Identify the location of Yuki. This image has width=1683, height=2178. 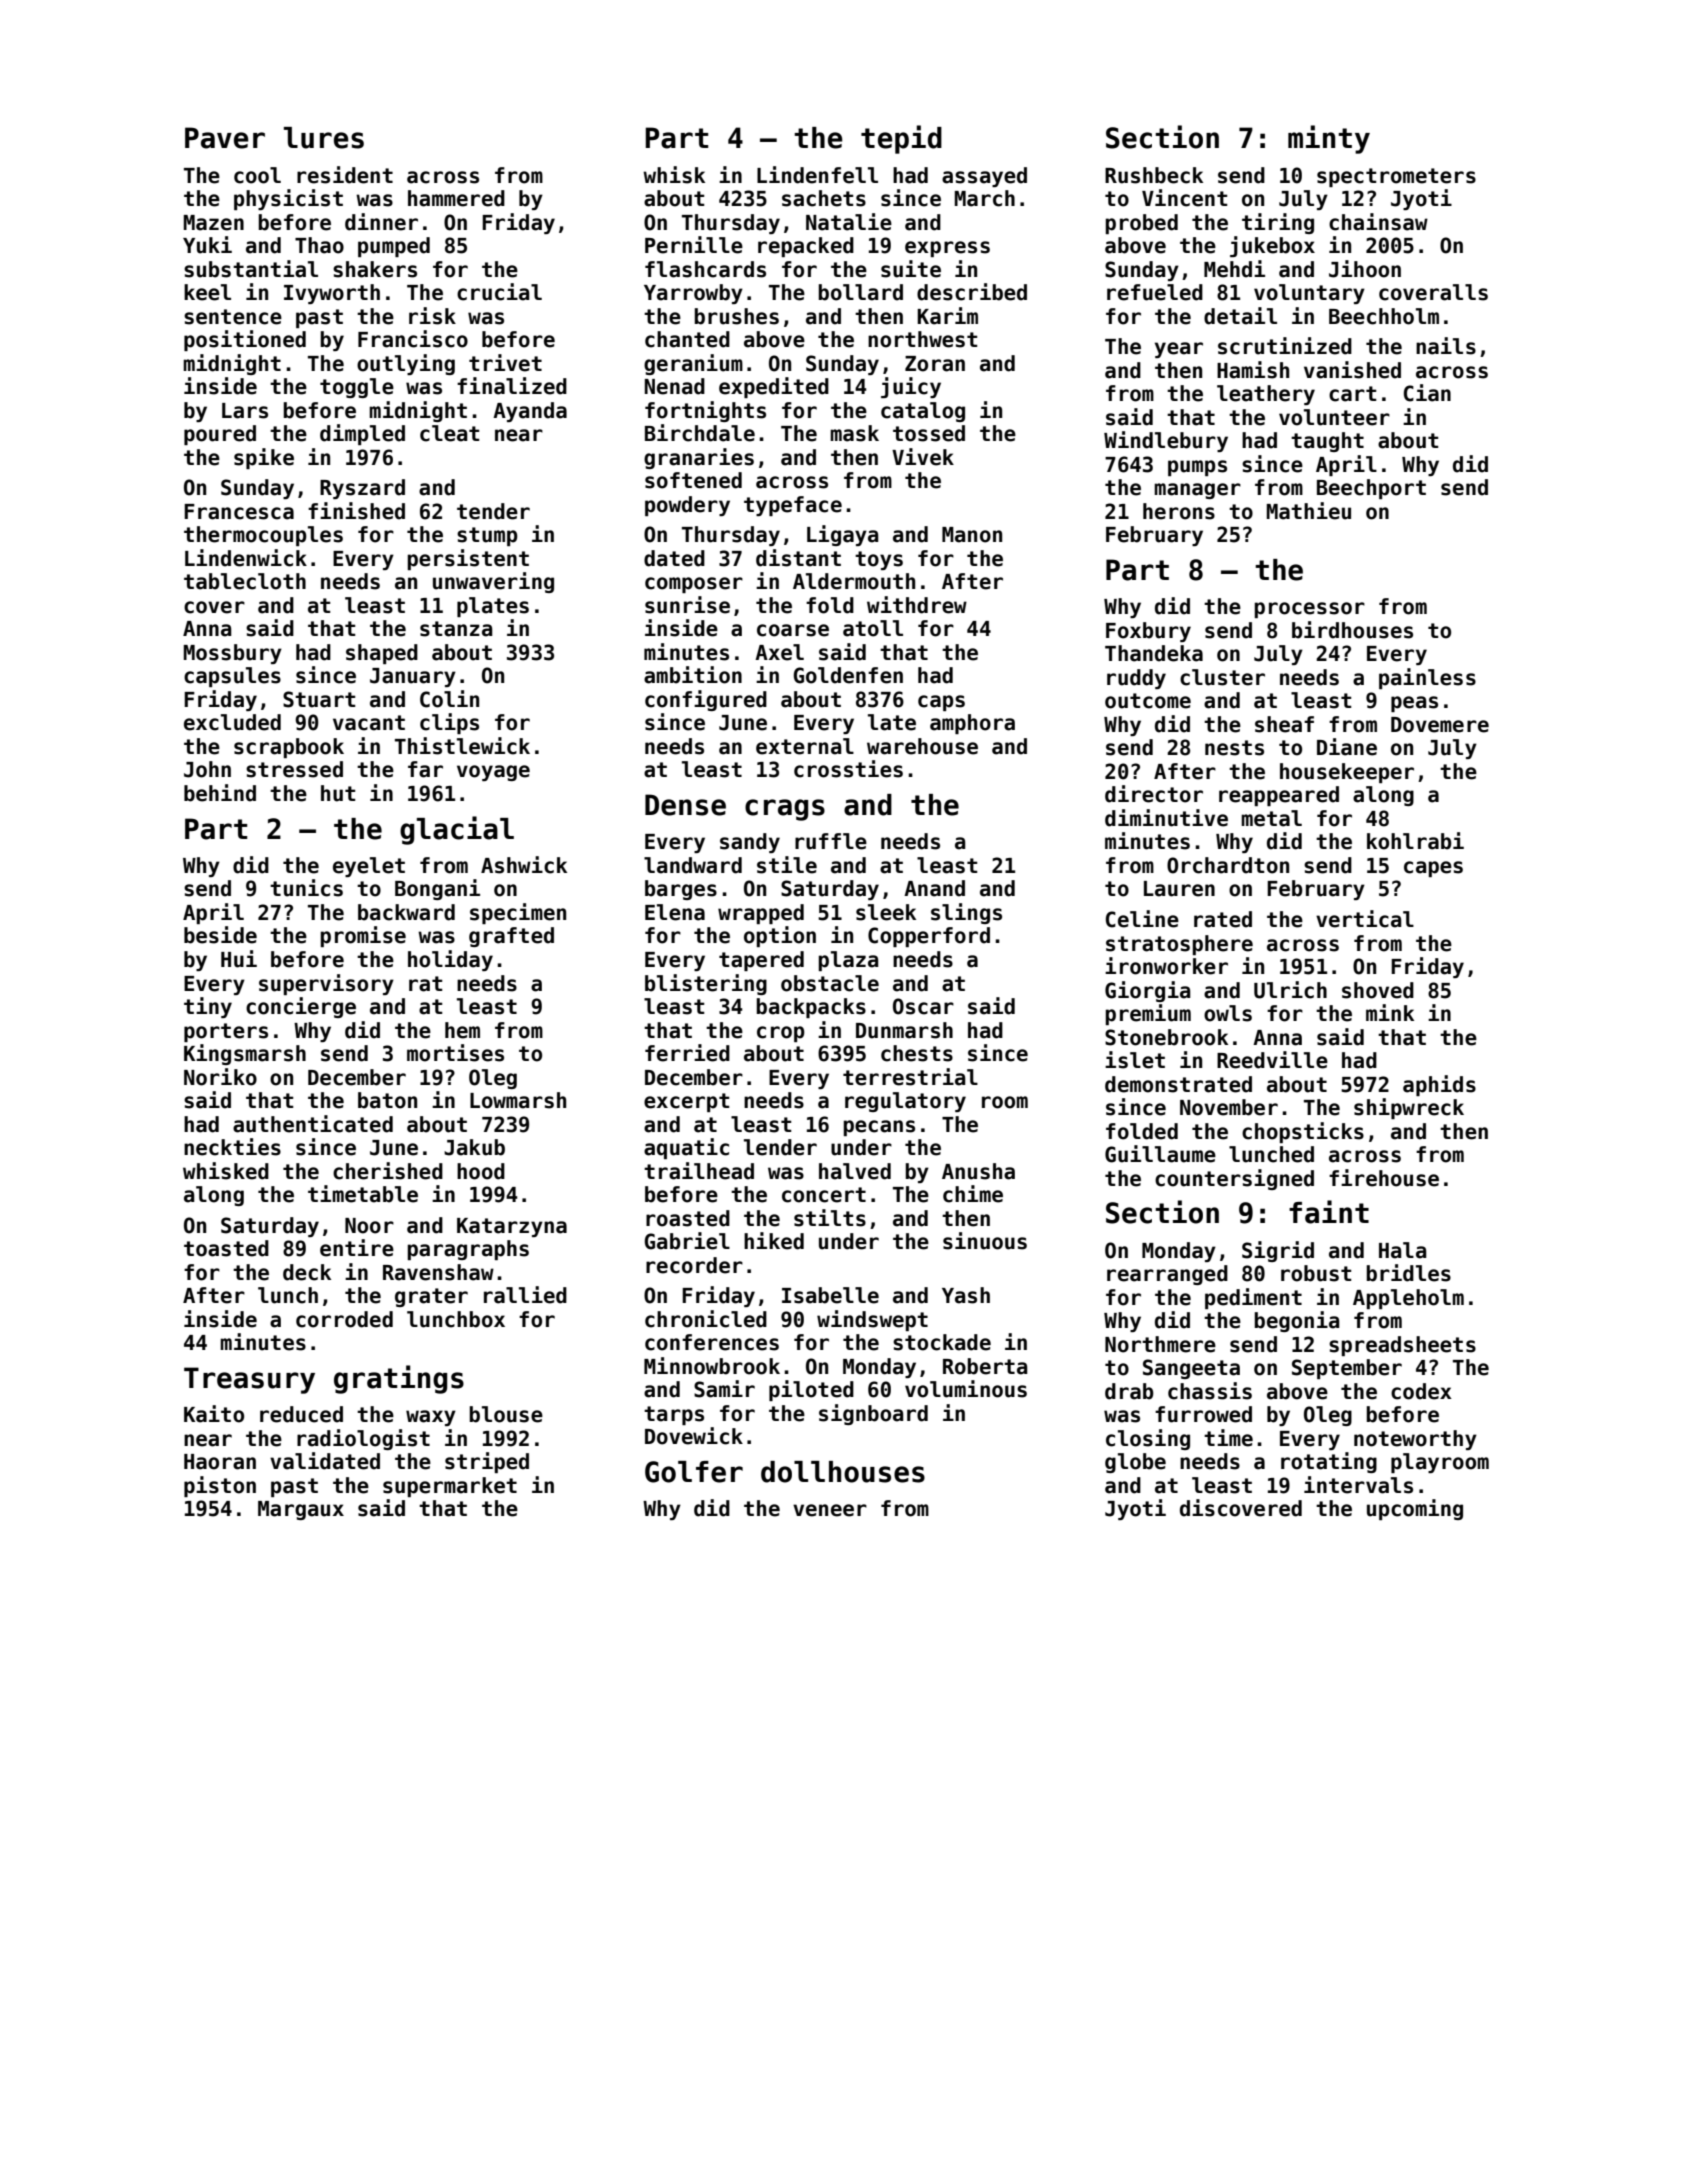
(207, 245).
